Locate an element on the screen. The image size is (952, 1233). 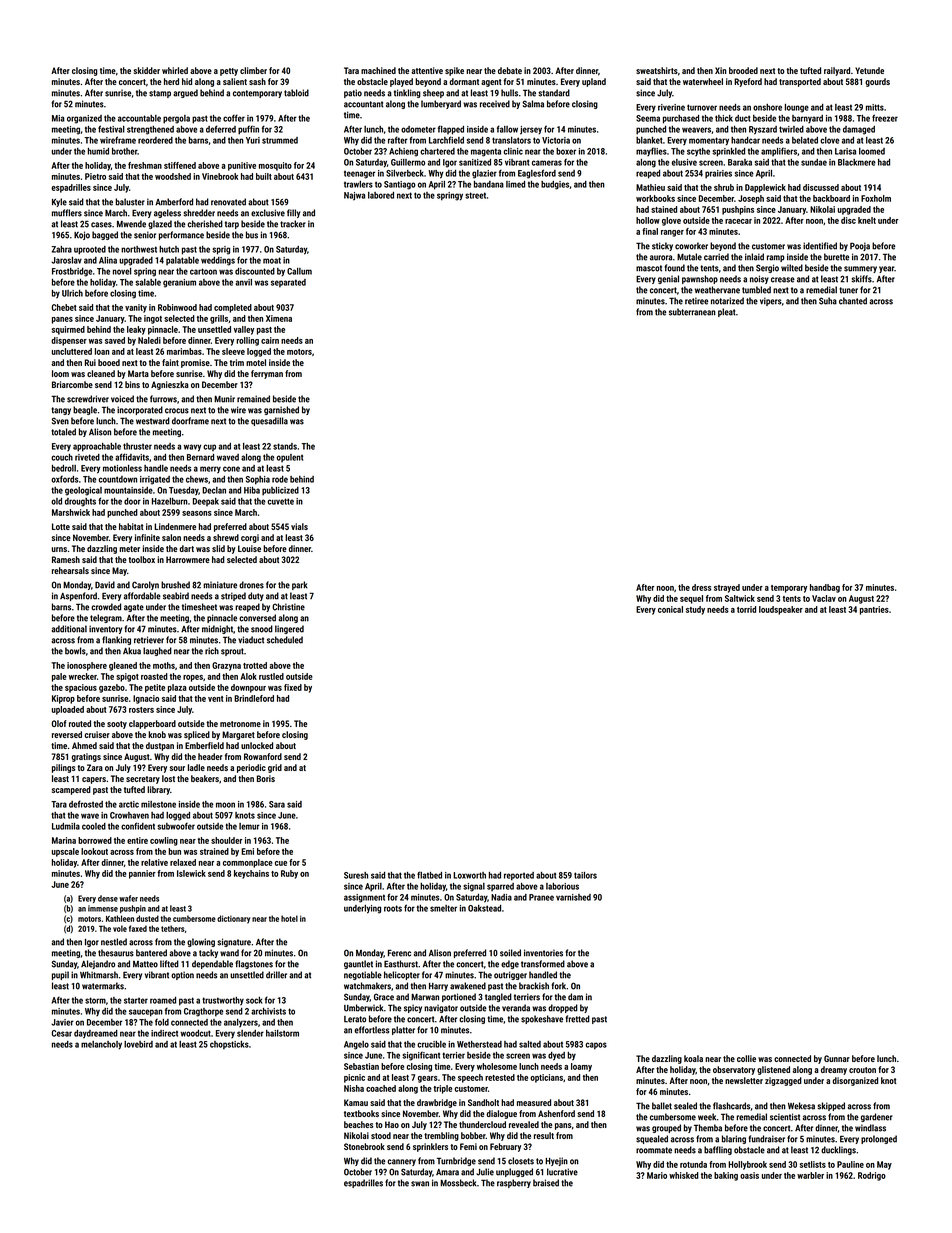
gardener is located at coordinates (877, 1117).
